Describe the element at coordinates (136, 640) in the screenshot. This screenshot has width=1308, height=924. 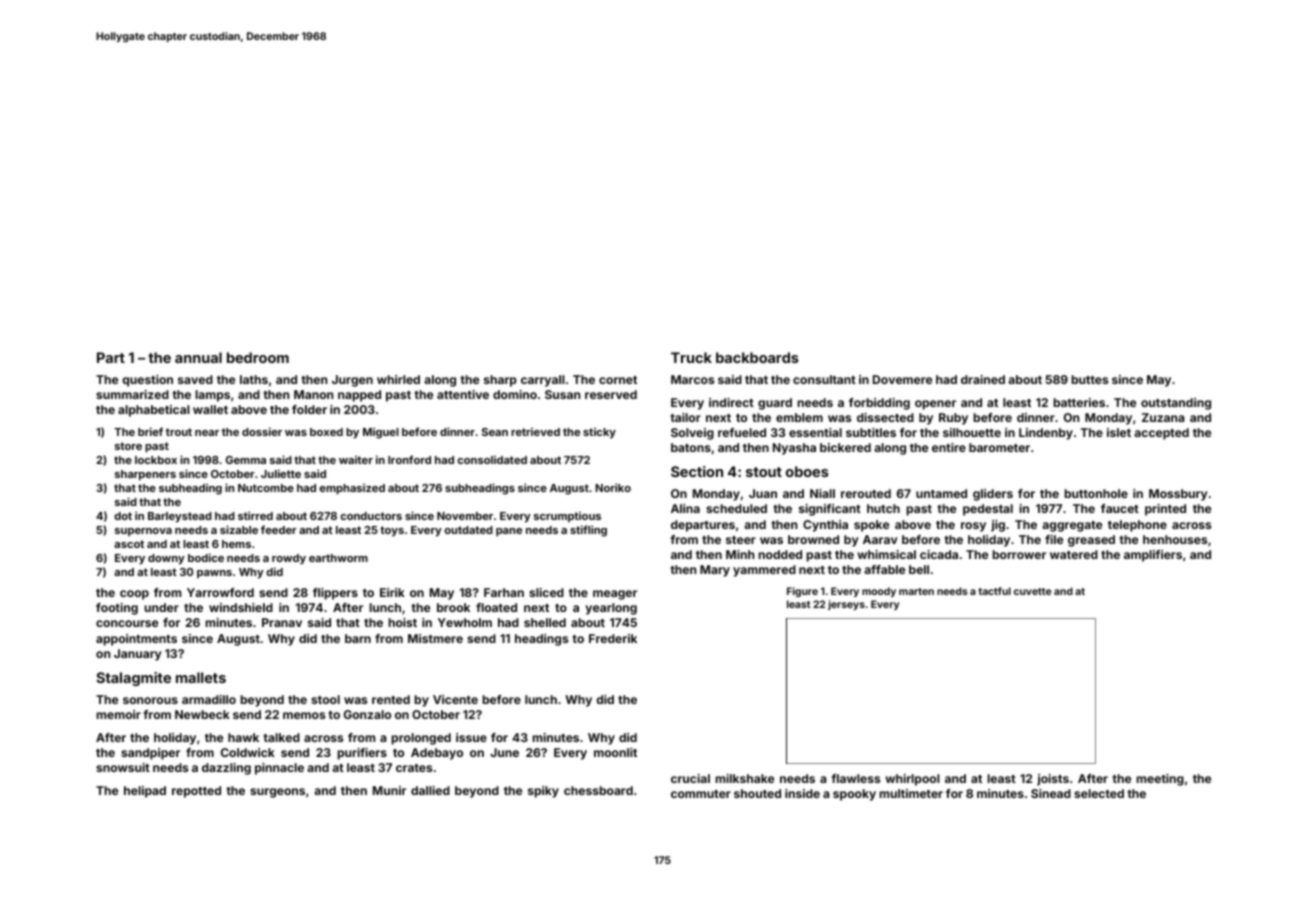
I see `appointments` at that location.
